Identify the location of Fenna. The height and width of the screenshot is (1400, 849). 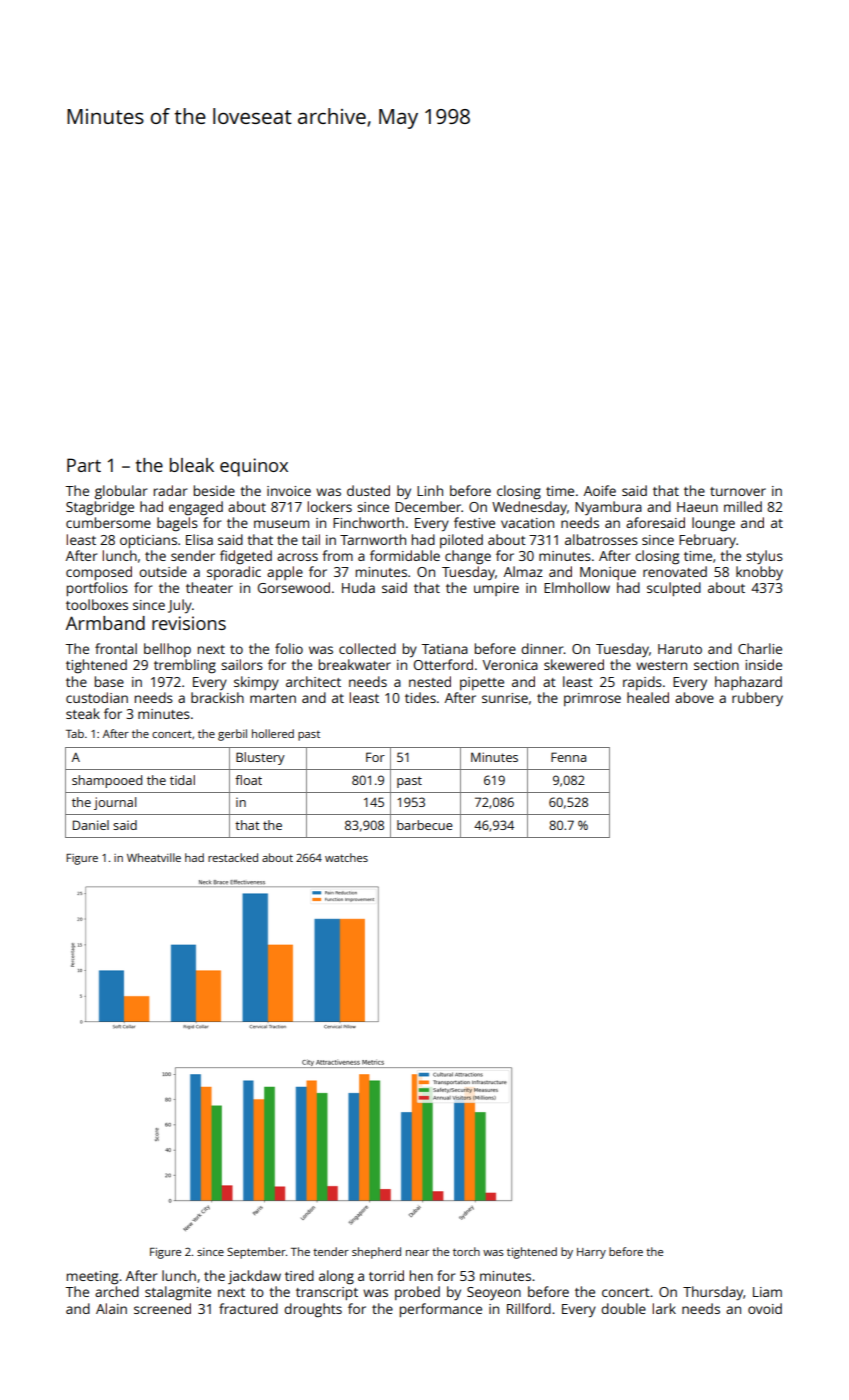
(568, 757).
